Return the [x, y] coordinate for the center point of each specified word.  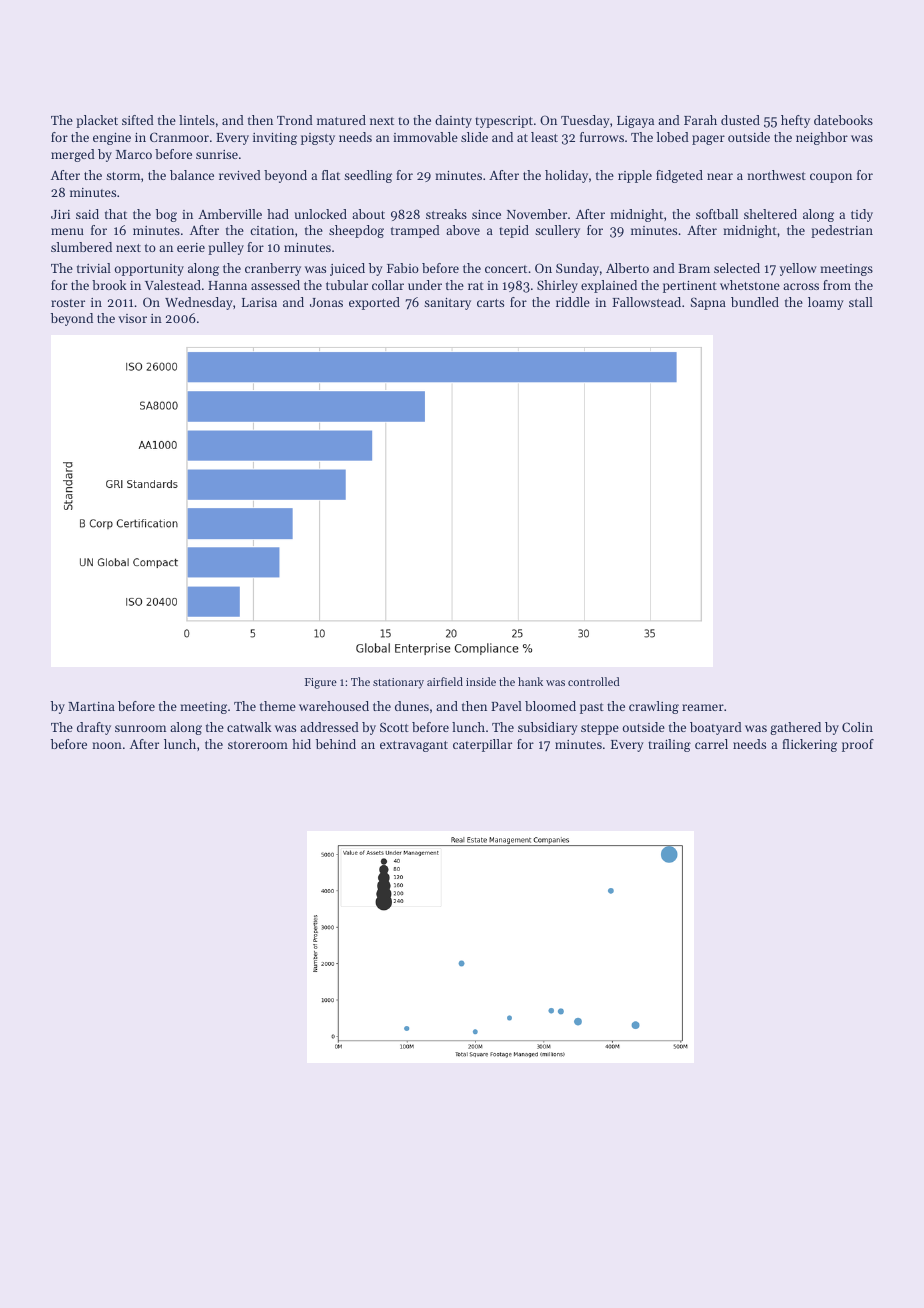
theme [278, 706]
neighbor [822, 138]
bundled [755, 302]
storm [123, 176]
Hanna [227, 285]
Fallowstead [646, 302]
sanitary [447, 304]
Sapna [708, 303]
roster [68, 303]
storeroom [258, 745]
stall [861, 302]
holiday [566, 176]
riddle [573, 302]
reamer [703, 707]
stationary [398, 683]
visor [132, 318]
